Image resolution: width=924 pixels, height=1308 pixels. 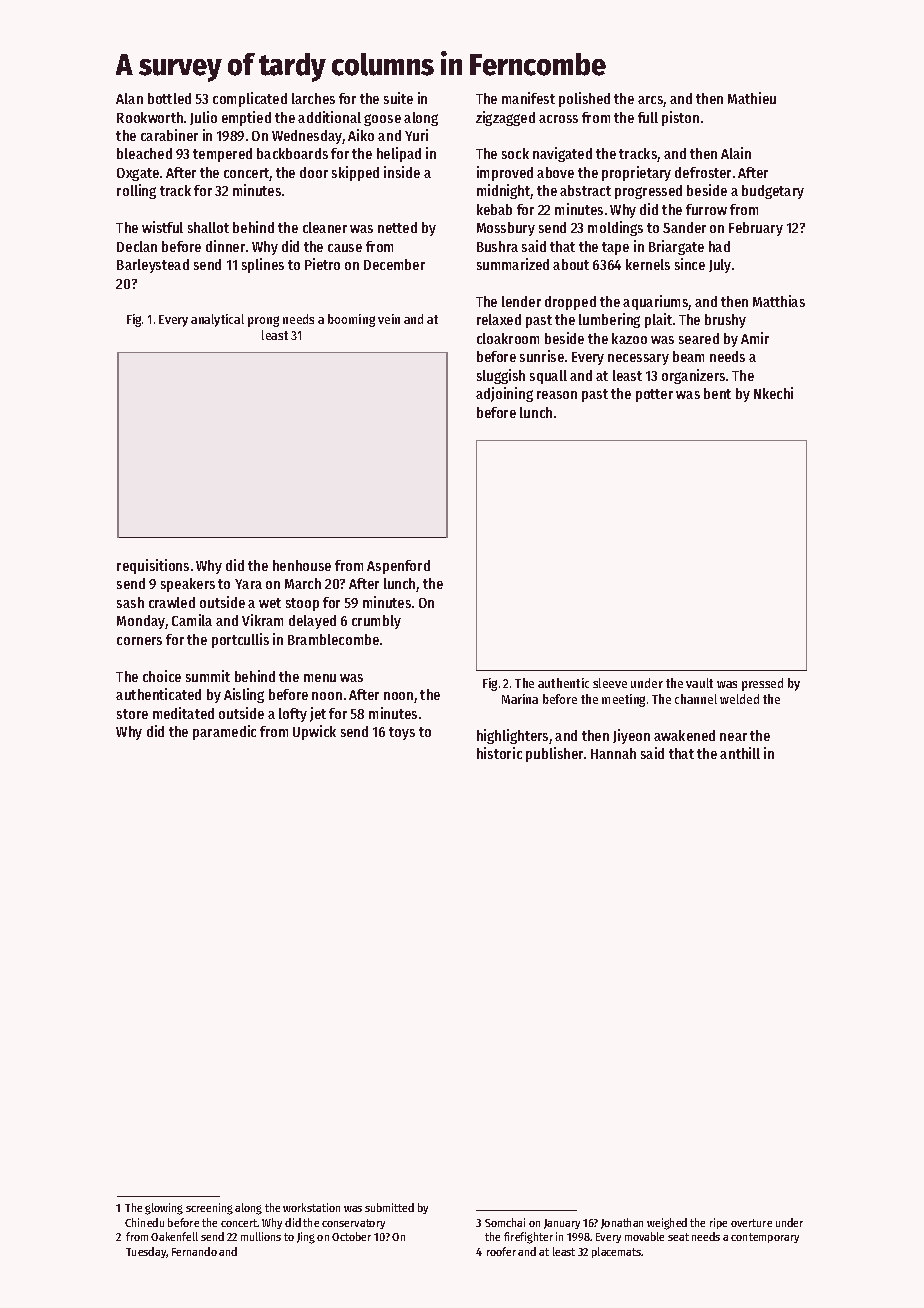 What do you see at coordinates (562, 1224) in the image?
I see `January` at bounding box center [562, 1224].
